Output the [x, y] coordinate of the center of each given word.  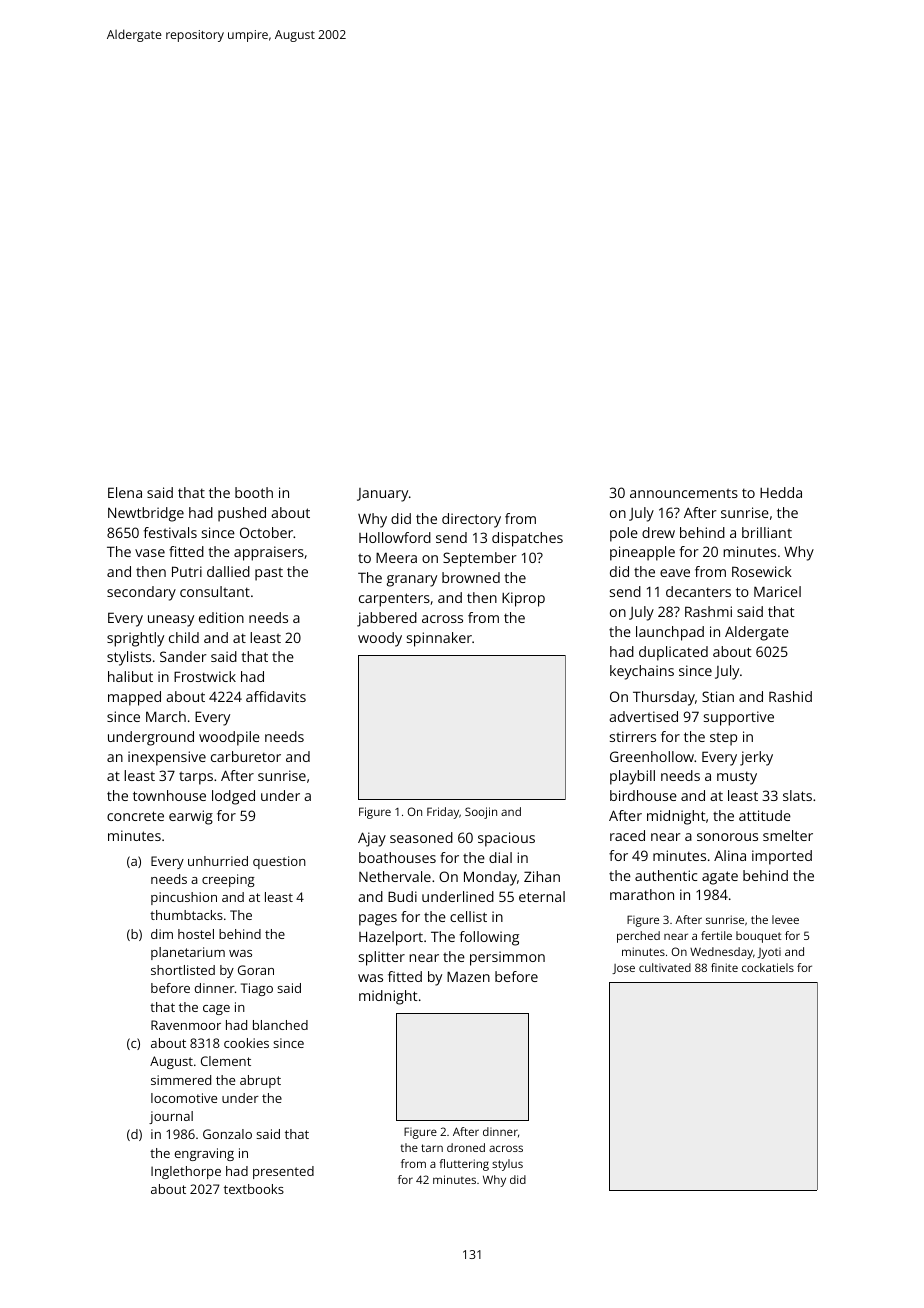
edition [221, 617]
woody [380, 639]
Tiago [257, 989]
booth [254, 492]
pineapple [642, 553]
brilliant [767, 532]
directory [471, 520]
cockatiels [768, 967]
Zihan [542, 876]
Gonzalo [227, 1134]
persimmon [507, 958]
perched [638, 937]
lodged [233, 797]
